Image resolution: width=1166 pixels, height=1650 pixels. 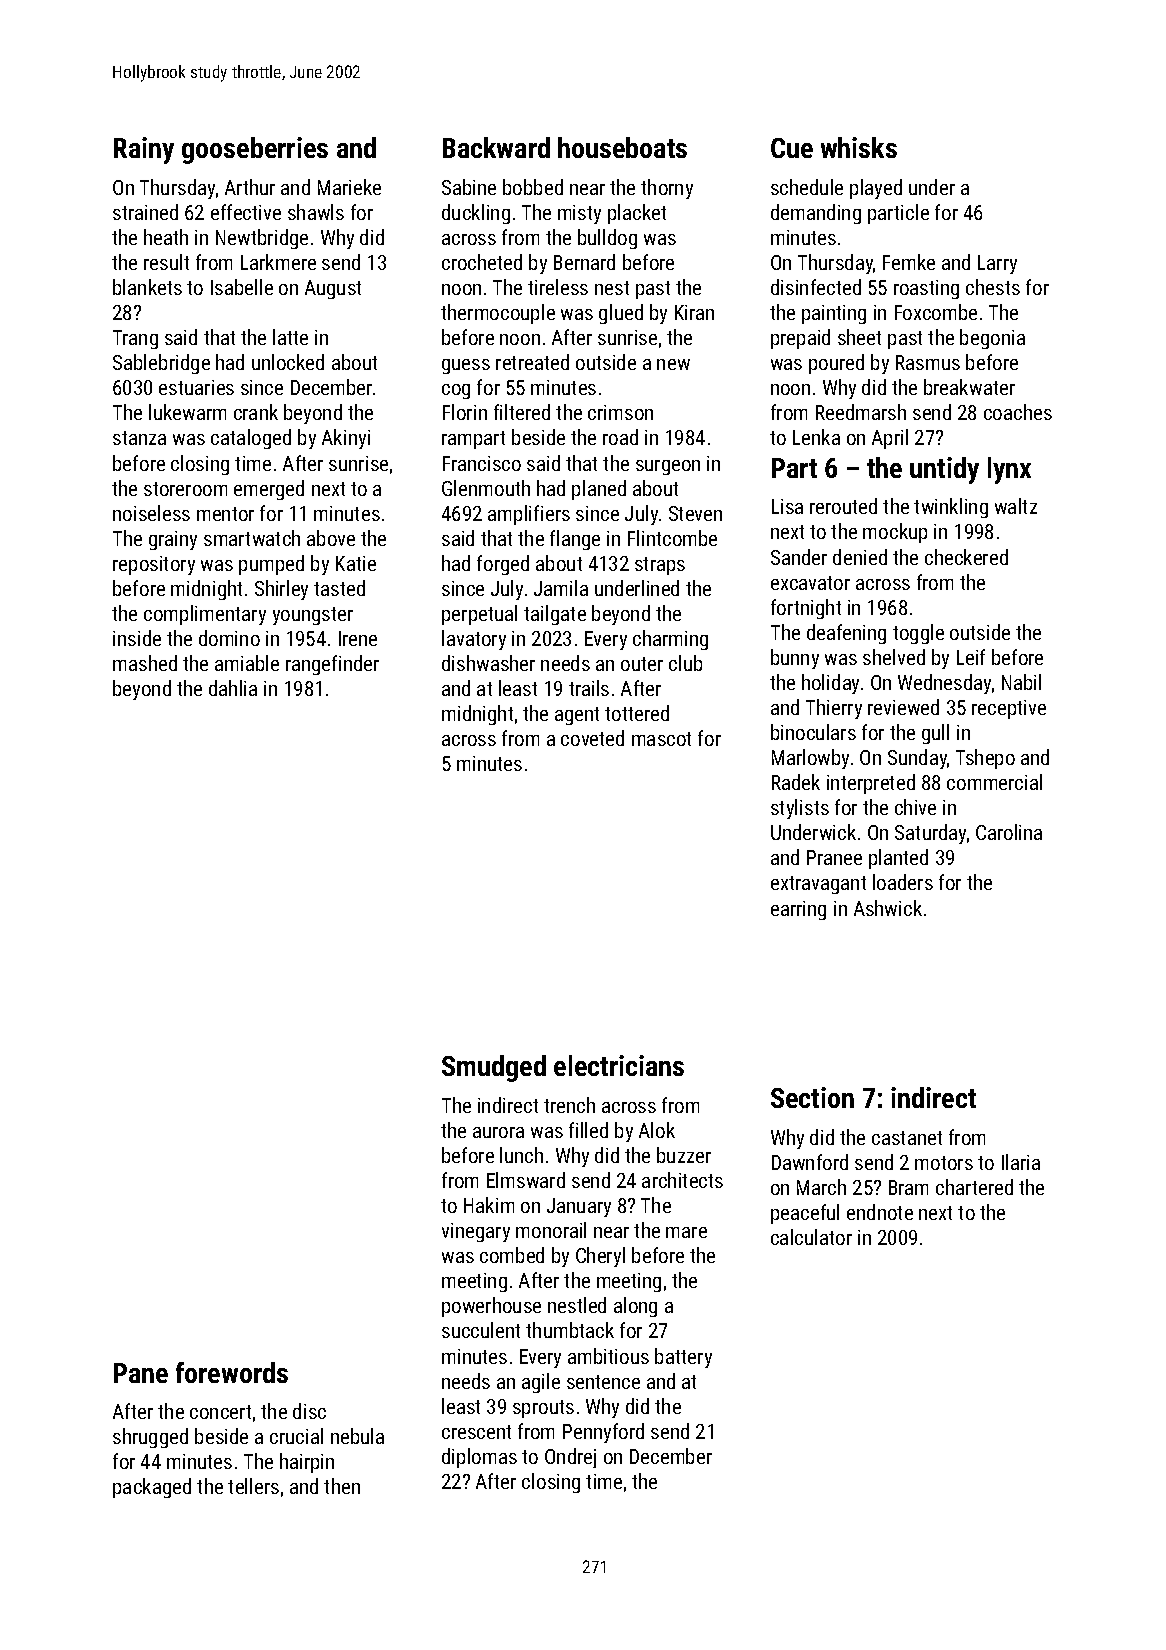 What do you see at coordinates (694, 312) in the screenshot?
I see `Kiran` at bounding box center [694, 312].
